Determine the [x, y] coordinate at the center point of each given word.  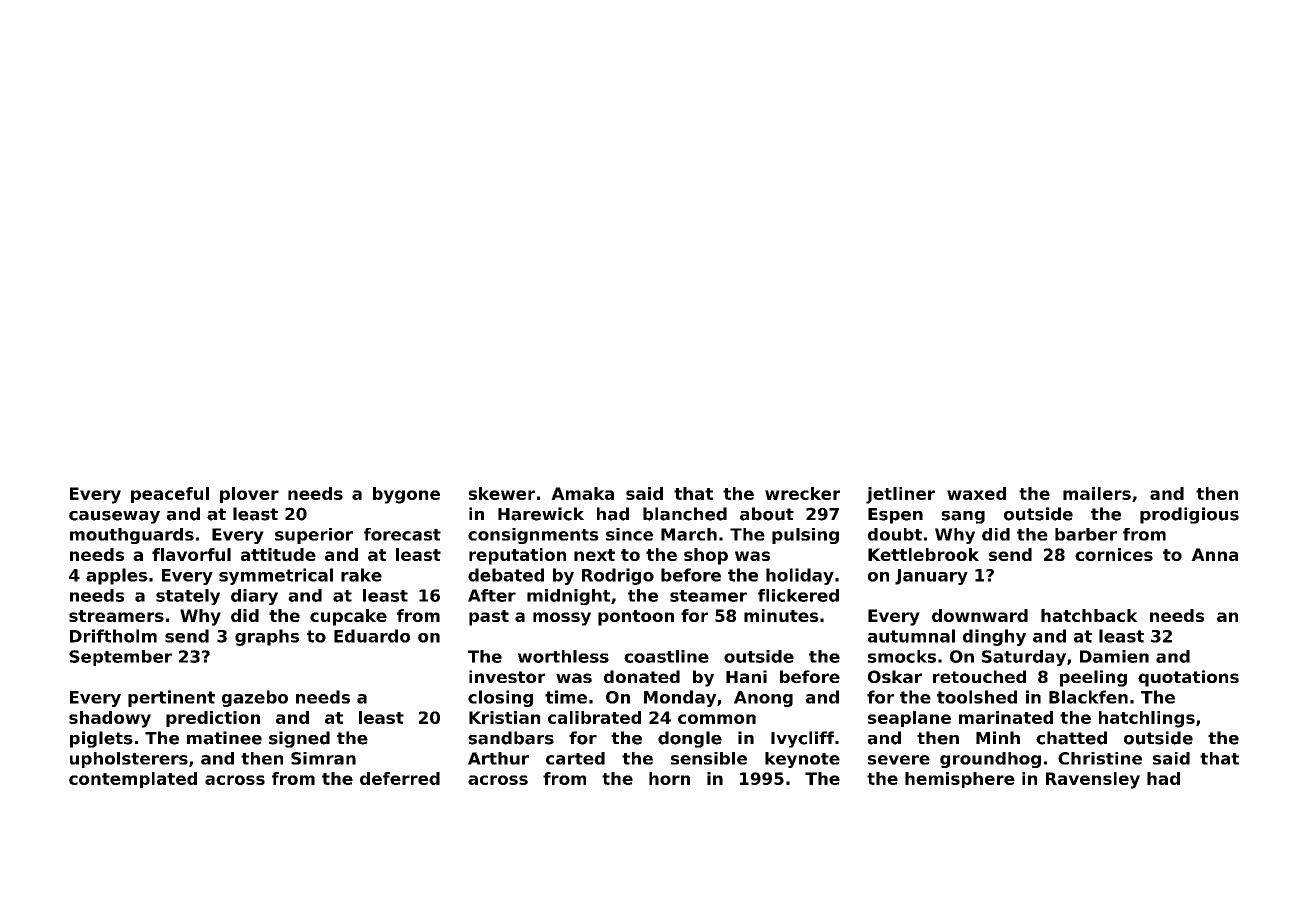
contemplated [133, 780]
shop [706, 556]
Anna [1214, 554]
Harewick [541, 514]
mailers [1097, 493]
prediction [213, 719]
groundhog [990, 760]
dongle [690, 739]
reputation [517, 556]
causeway [114, 517]
